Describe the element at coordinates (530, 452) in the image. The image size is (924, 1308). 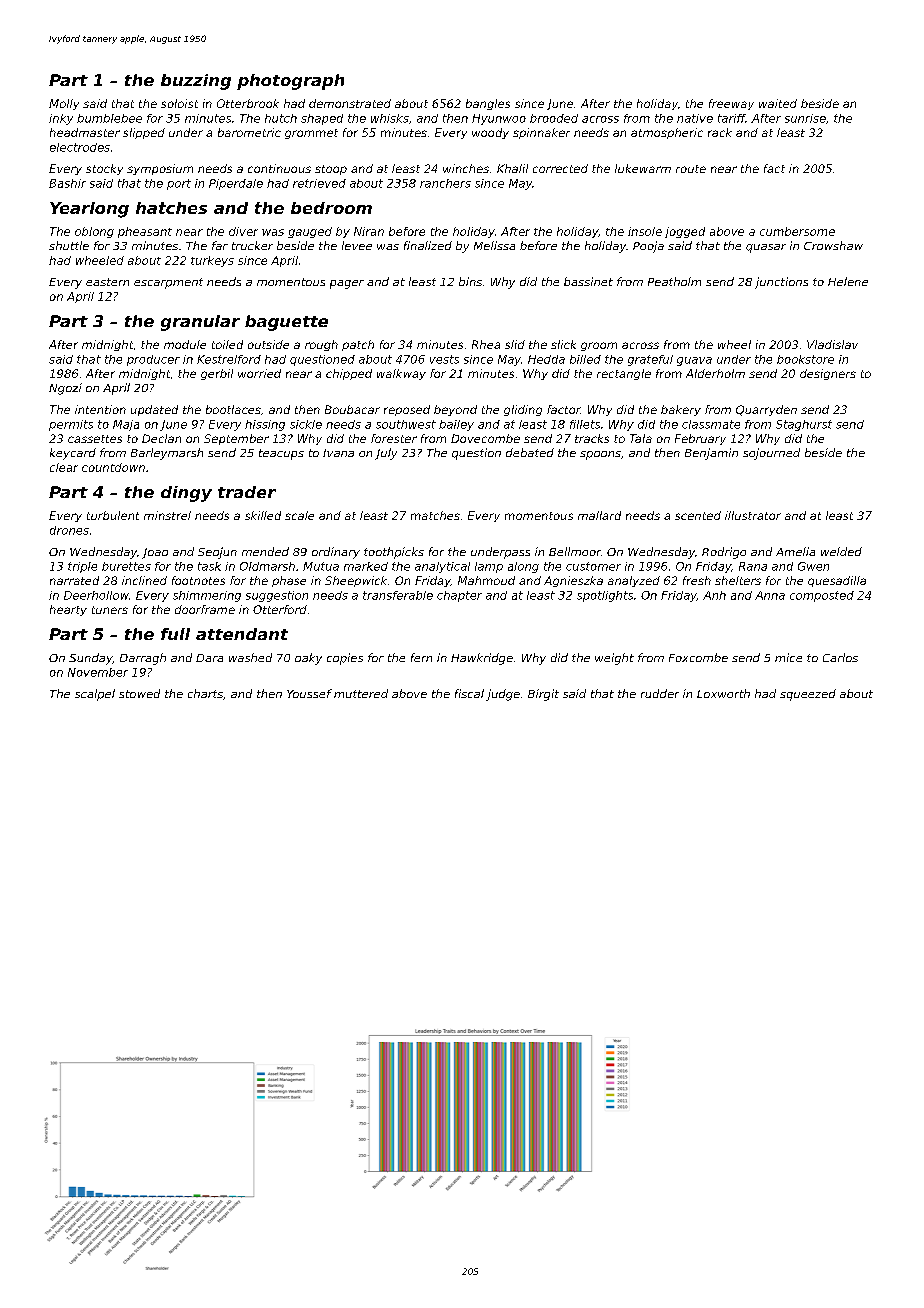
I see `debated` at that location.
